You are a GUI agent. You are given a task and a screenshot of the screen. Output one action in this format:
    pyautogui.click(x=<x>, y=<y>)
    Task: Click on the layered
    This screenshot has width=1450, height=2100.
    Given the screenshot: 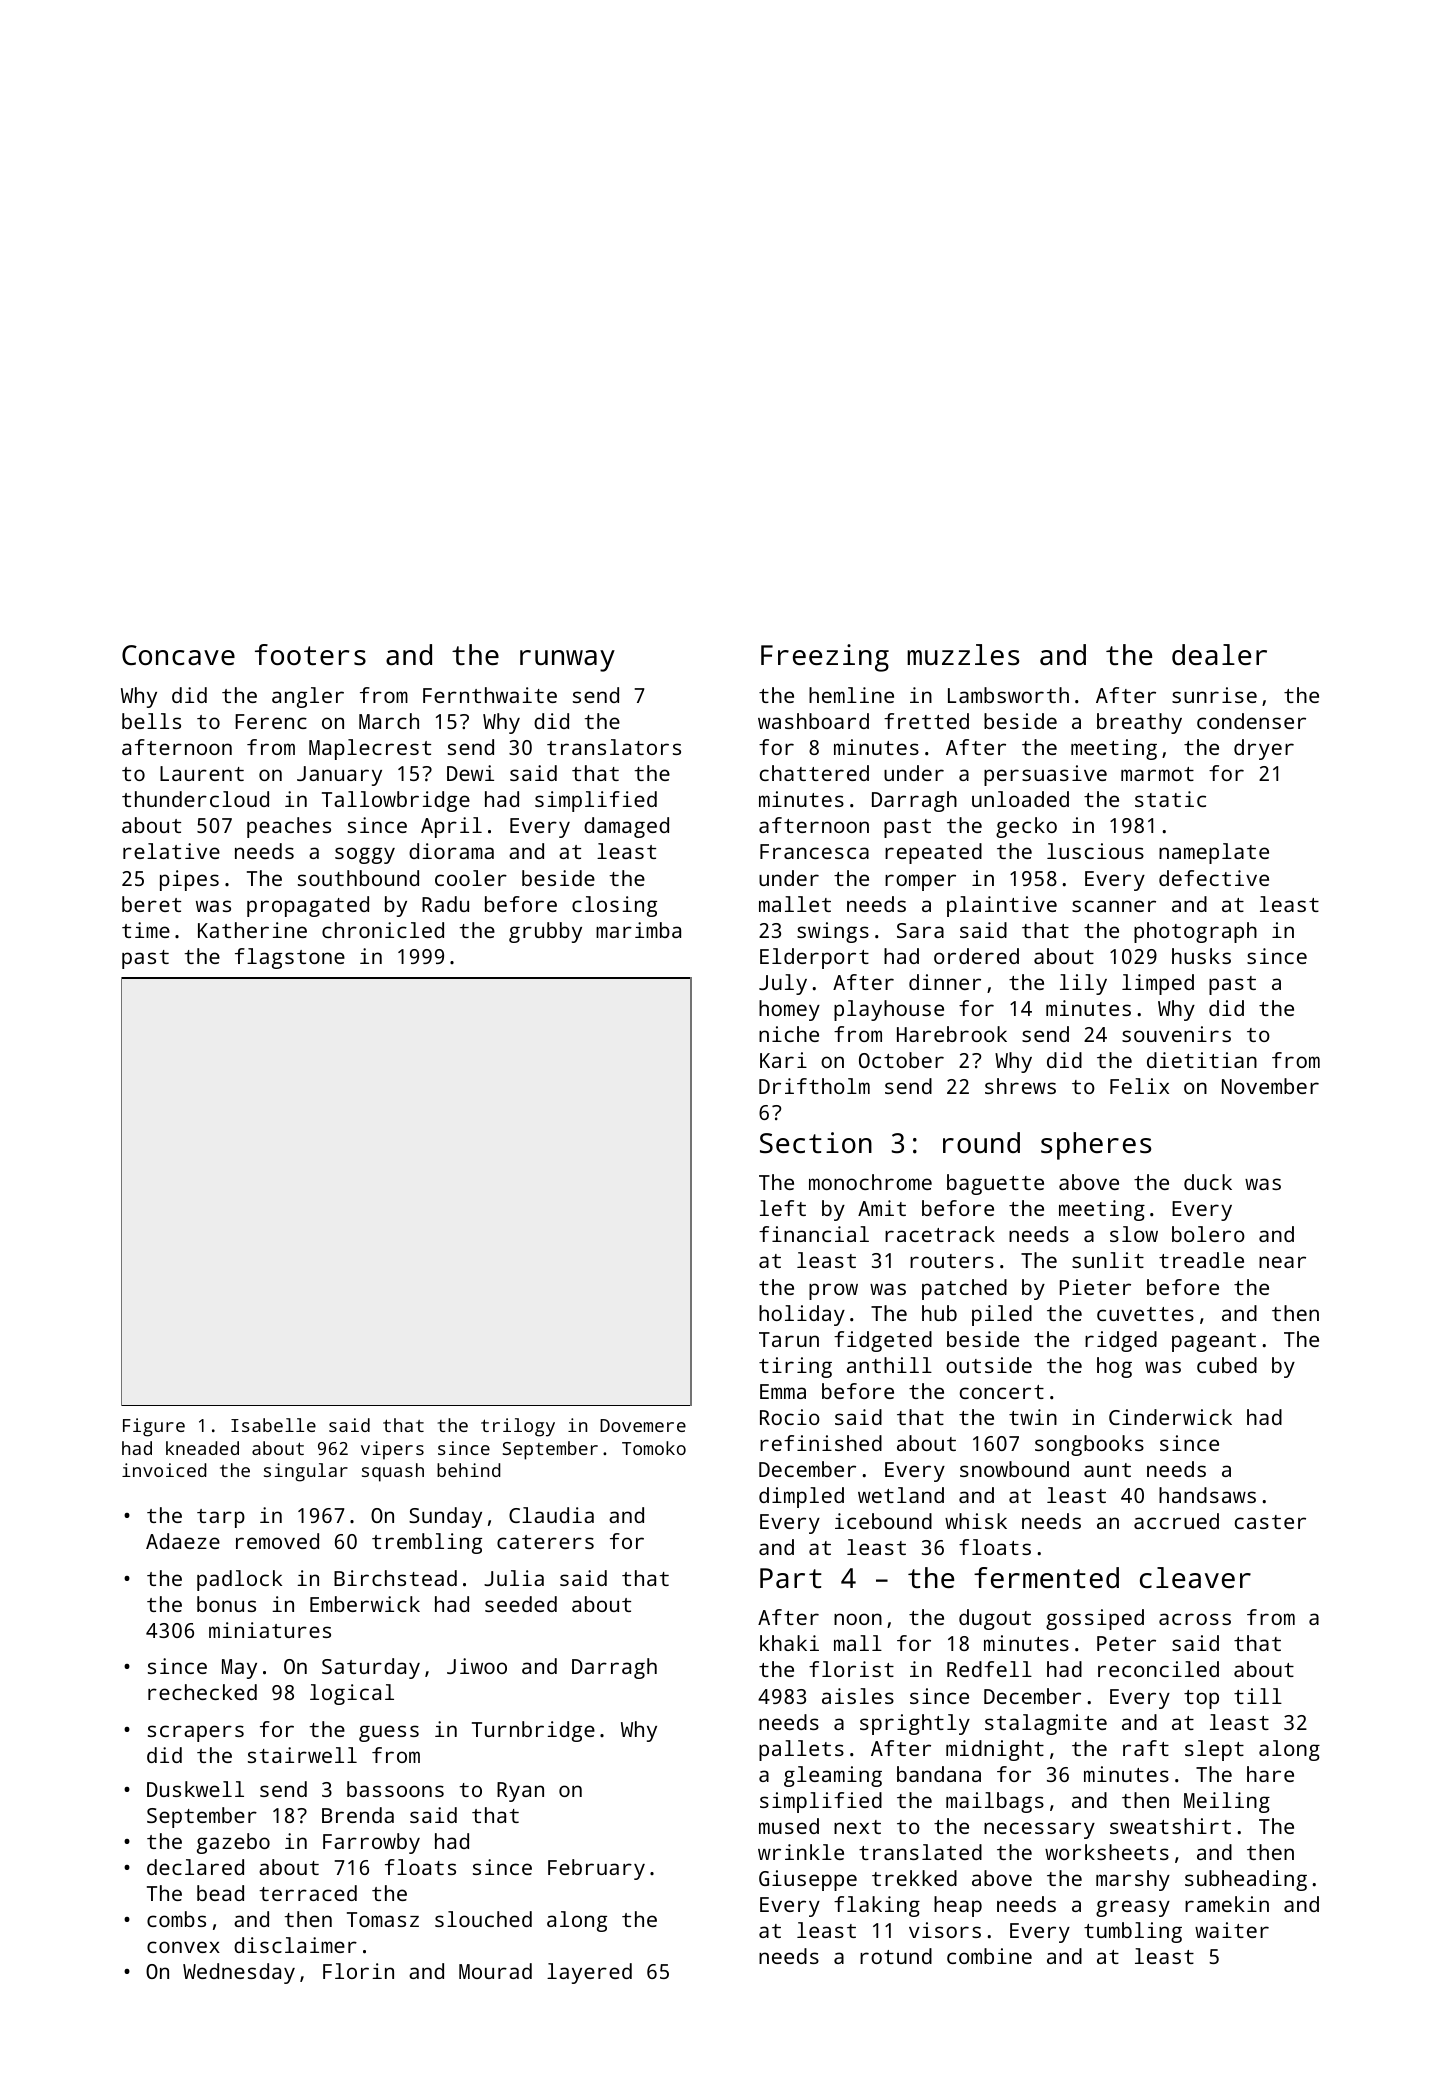 What is the action you would take?
    pyautogui.click(x=589, y=1973)
